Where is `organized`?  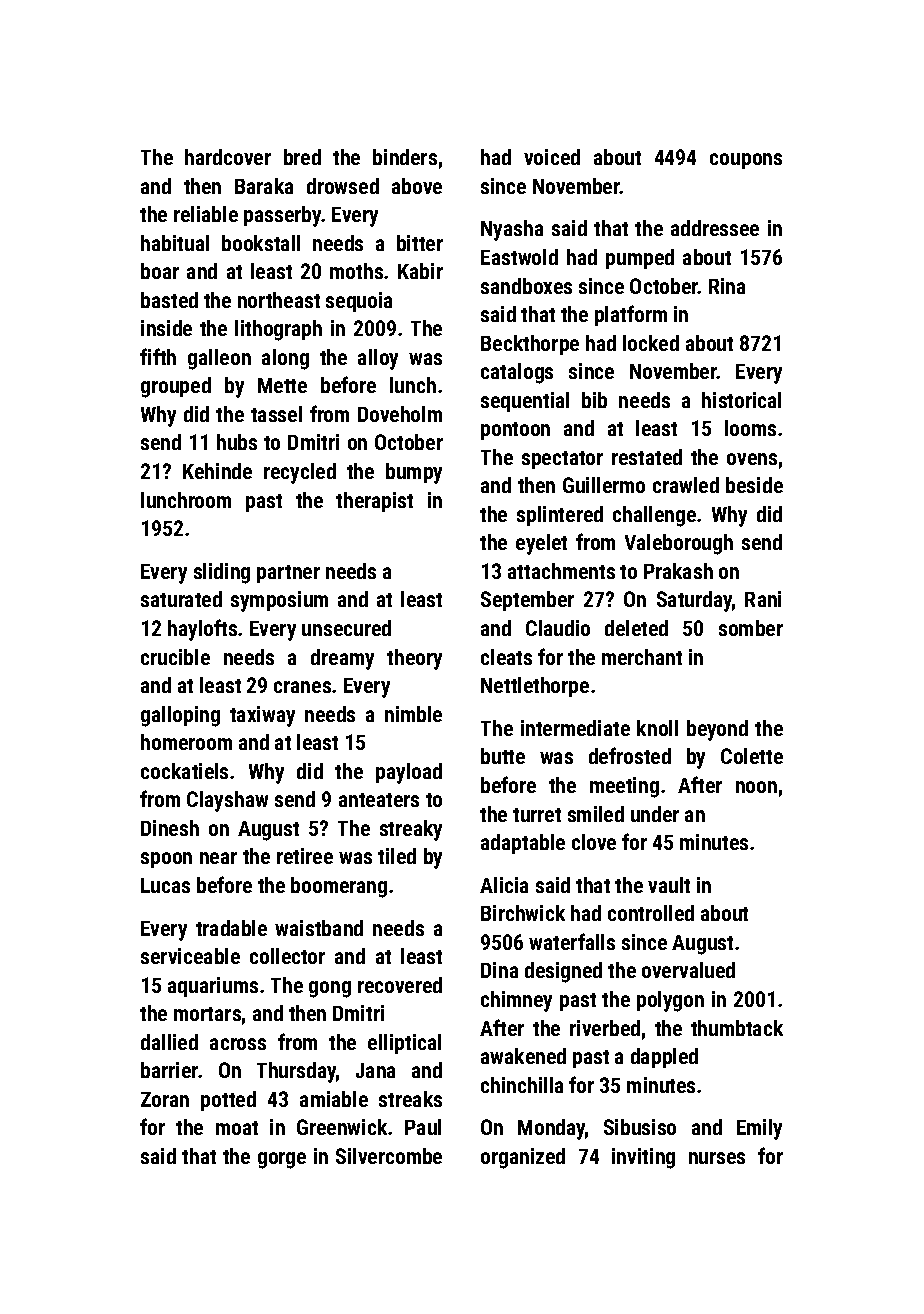
organized is located at coordinates (523, 1158).
